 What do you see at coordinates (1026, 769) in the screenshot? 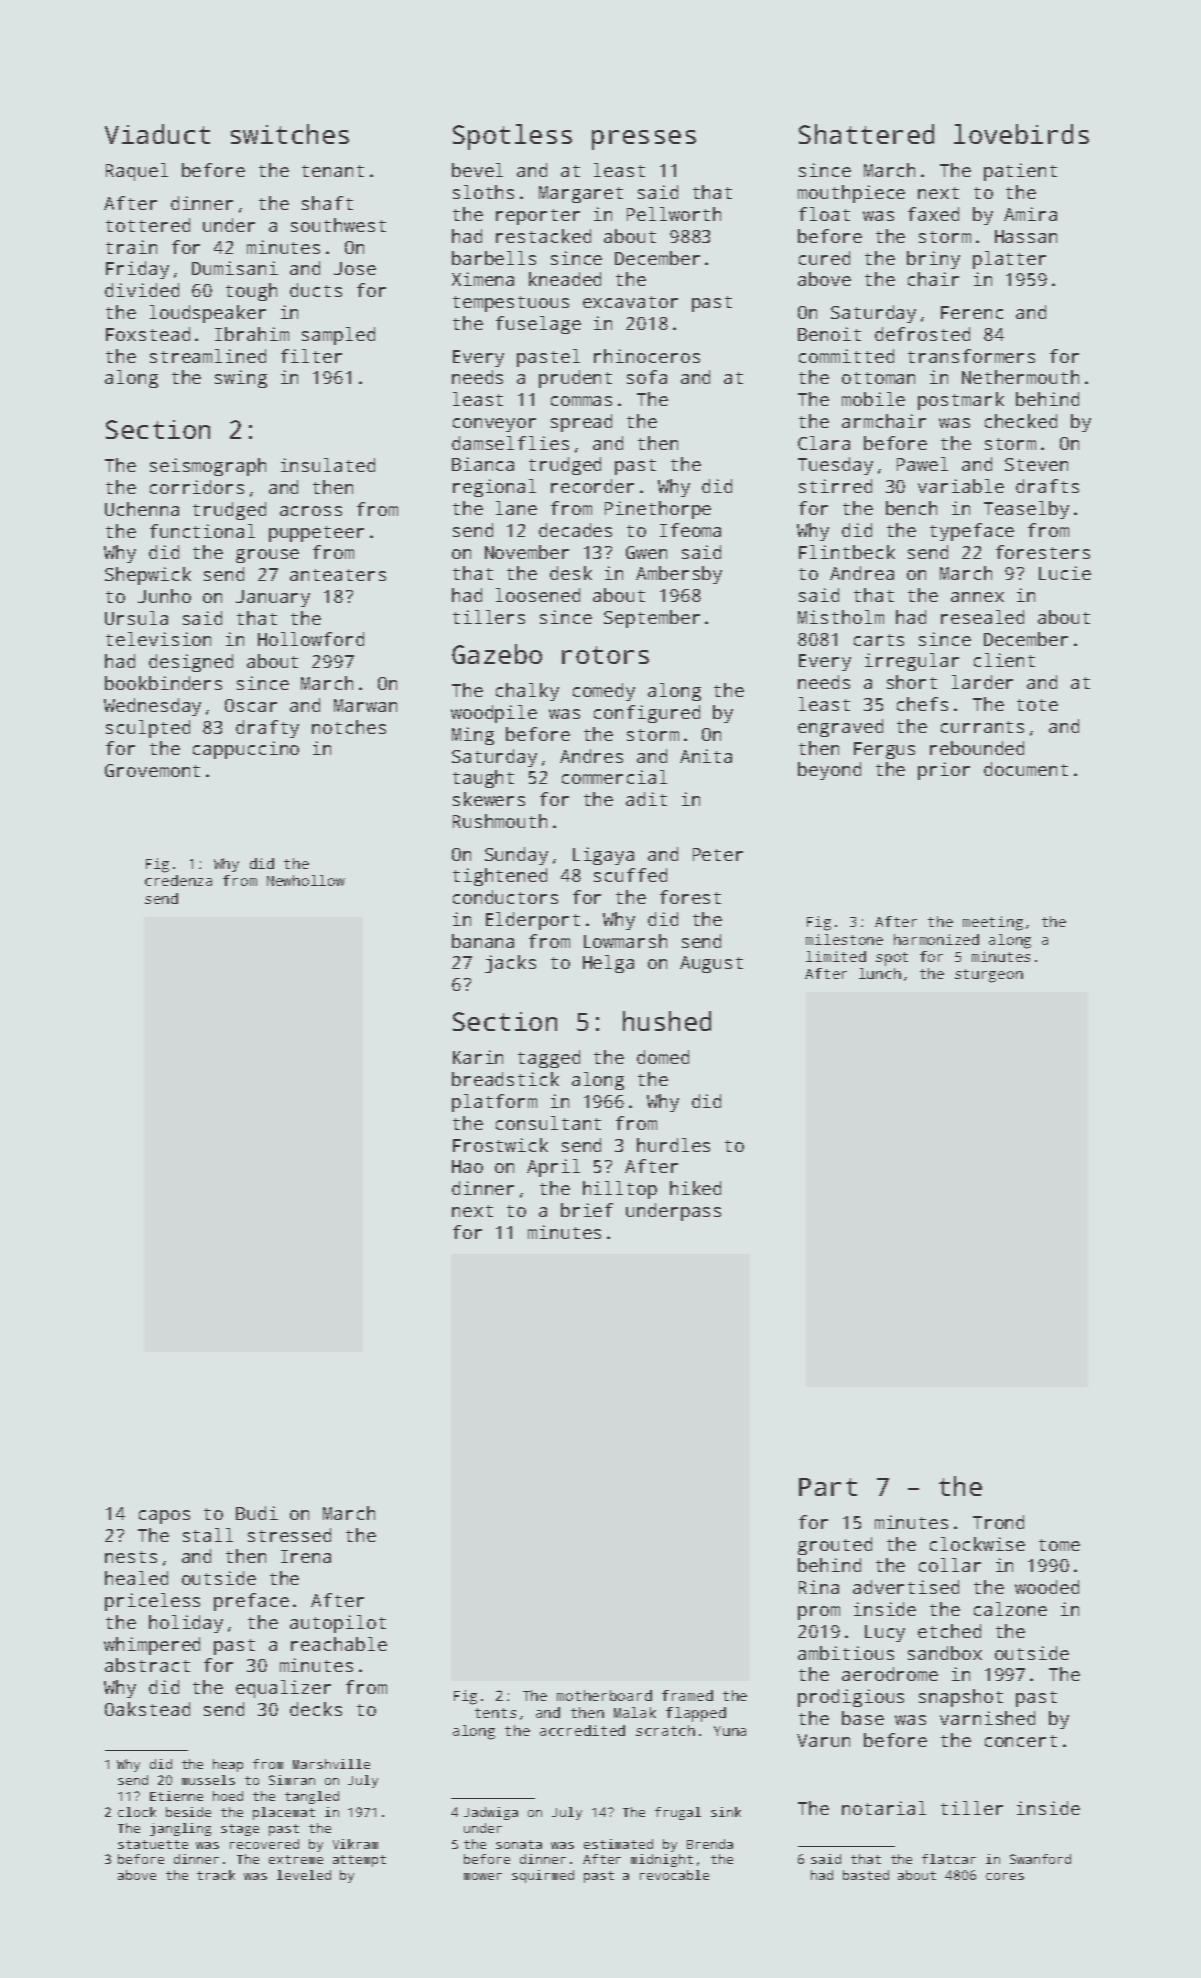
I see `document` at bounding box center [1026, 769].
